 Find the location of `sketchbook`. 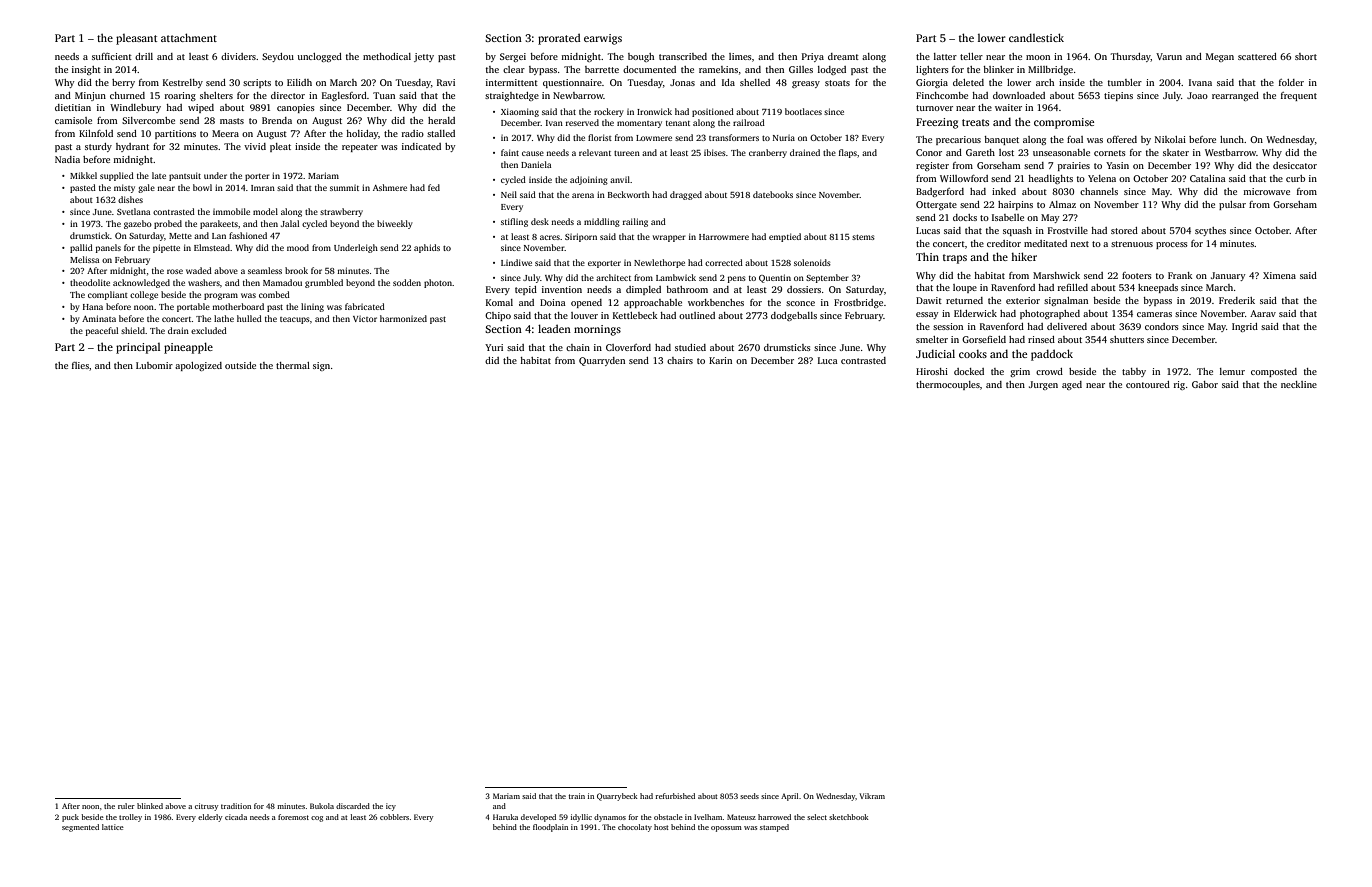

sketchbook is located at coordinates (849, 817).
